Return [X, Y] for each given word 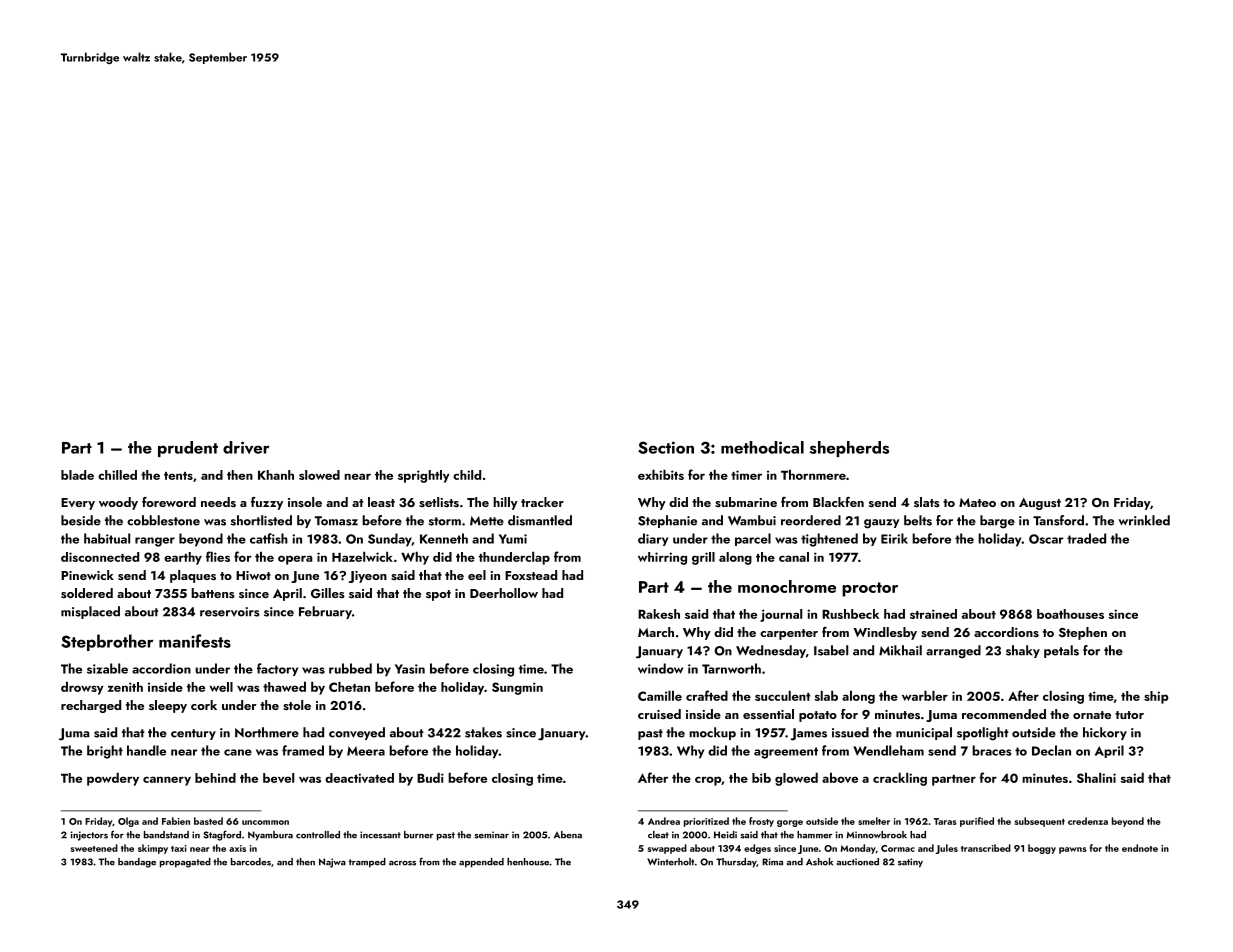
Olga [128, 822]
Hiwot [253, 575]
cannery [167, 781]
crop [708, 781]
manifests [195, 641]
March [656, 632]
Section [666, 447]
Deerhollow [504, 593]
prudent [188, 449]
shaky [1023, 651]
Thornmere [813, 474]
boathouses [1070, 614]
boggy [1042, 849]
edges [757, 849]
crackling [900, 779]
